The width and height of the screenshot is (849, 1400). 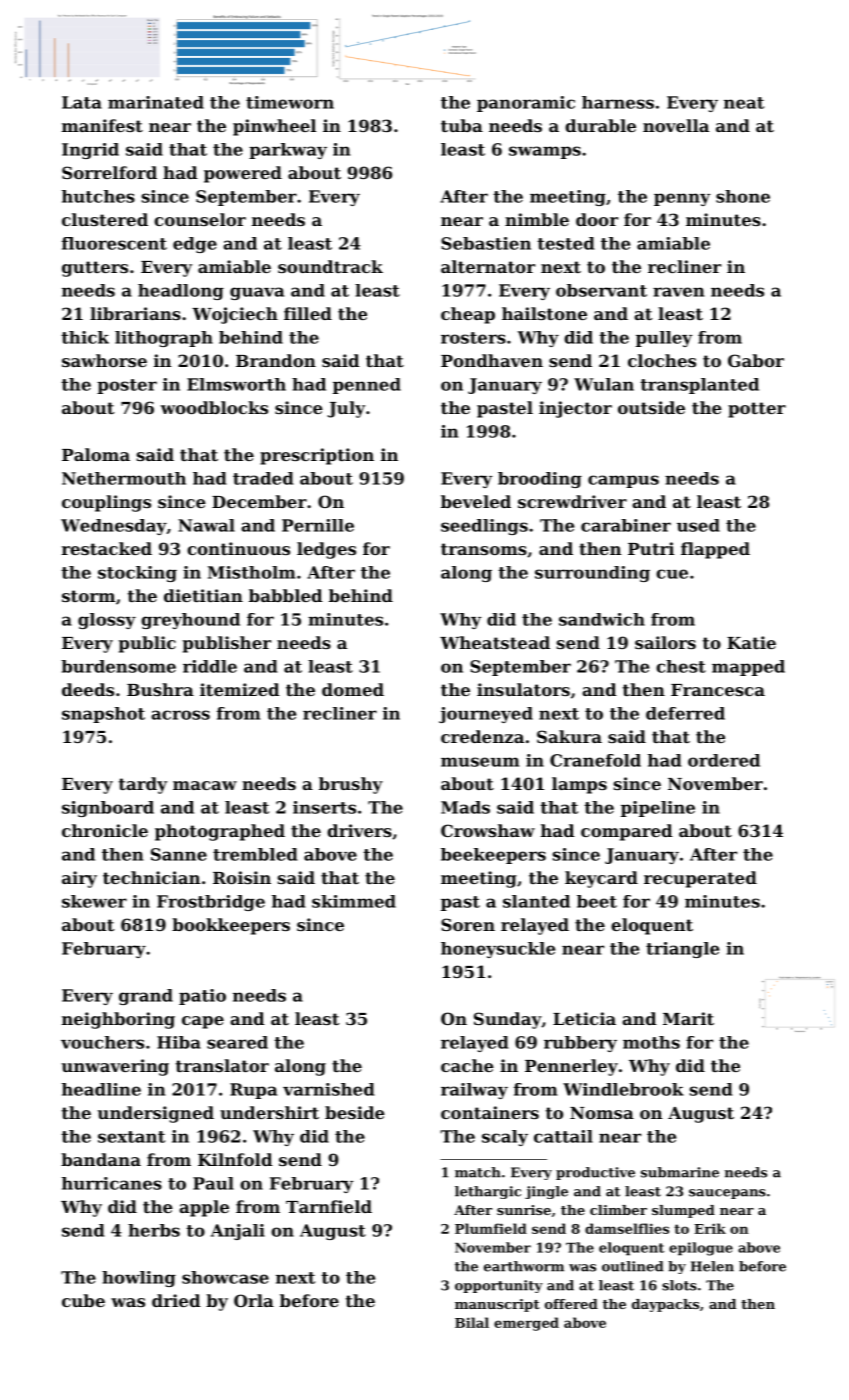 What do you see at coordinates (537, 219) in the screenshot?
I see `nimble` at bounding box center [537, 219].
